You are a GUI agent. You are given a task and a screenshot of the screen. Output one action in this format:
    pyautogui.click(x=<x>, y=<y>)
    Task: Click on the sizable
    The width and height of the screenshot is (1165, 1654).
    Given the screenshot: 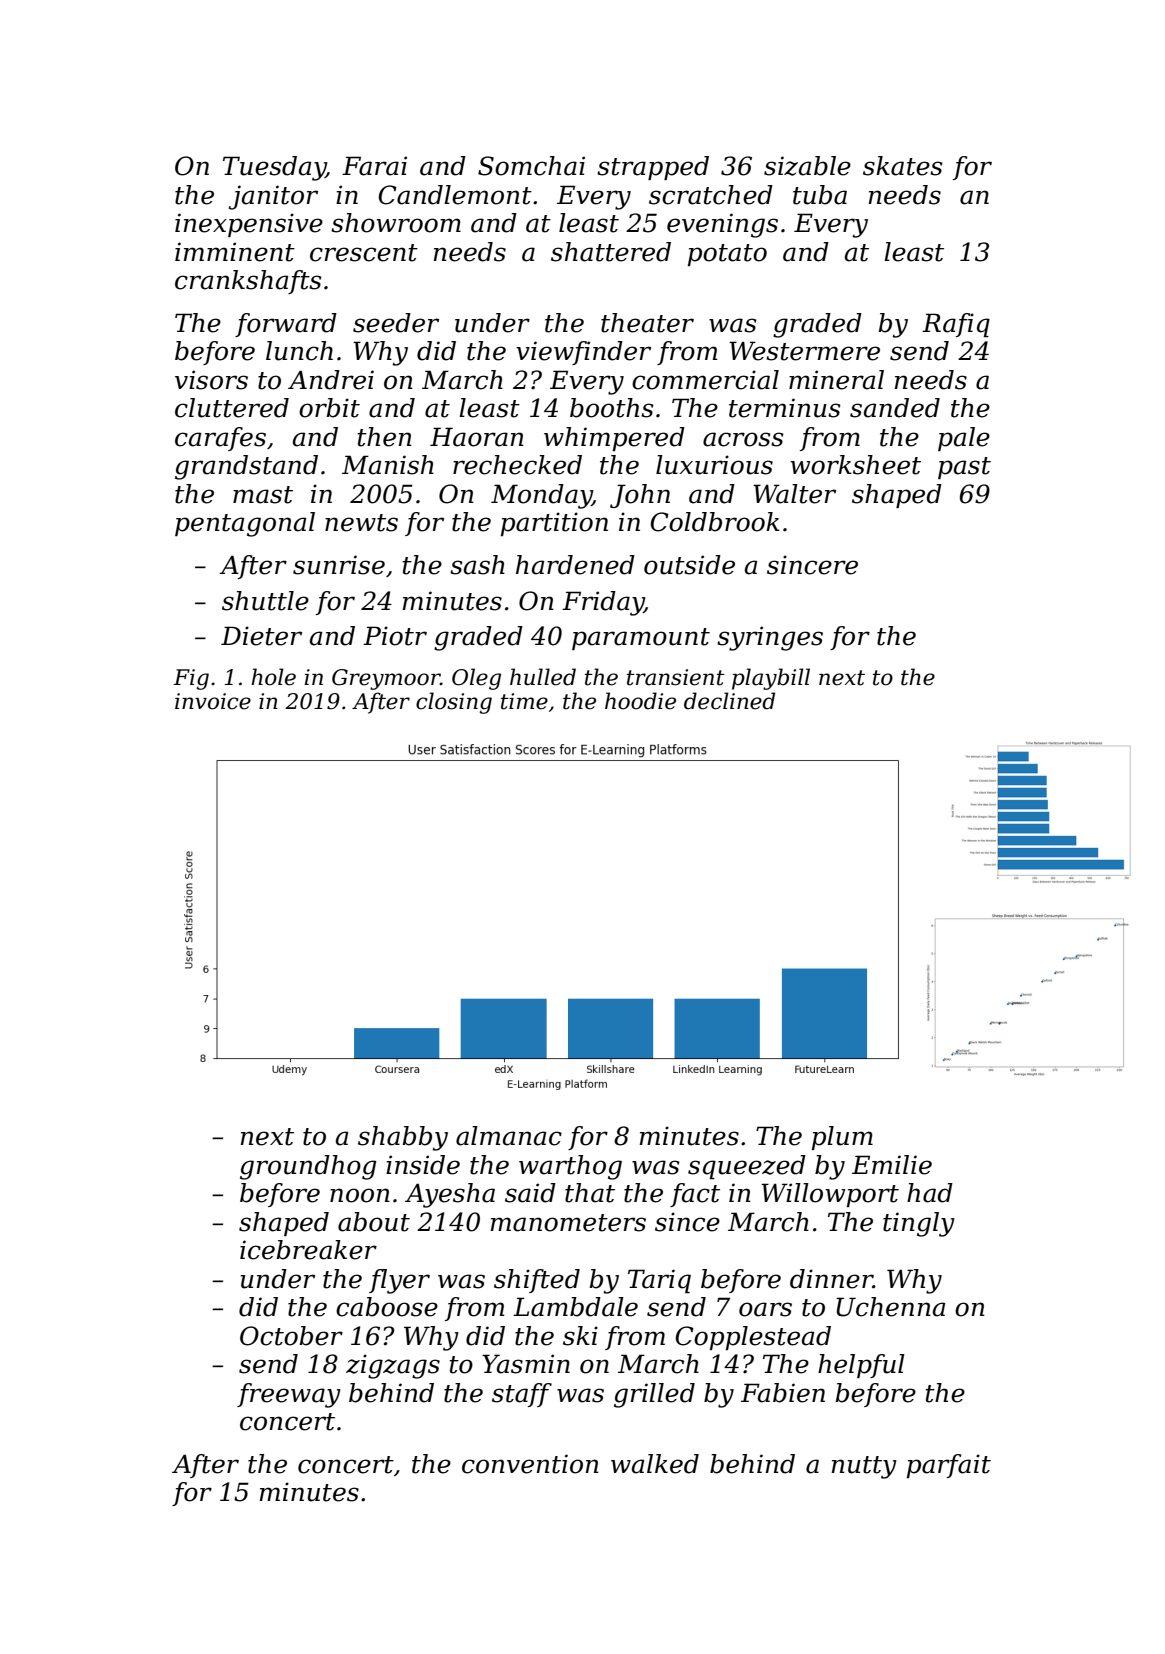 What is the action you would take?
    pyautogui.click(x=807, y=166)
